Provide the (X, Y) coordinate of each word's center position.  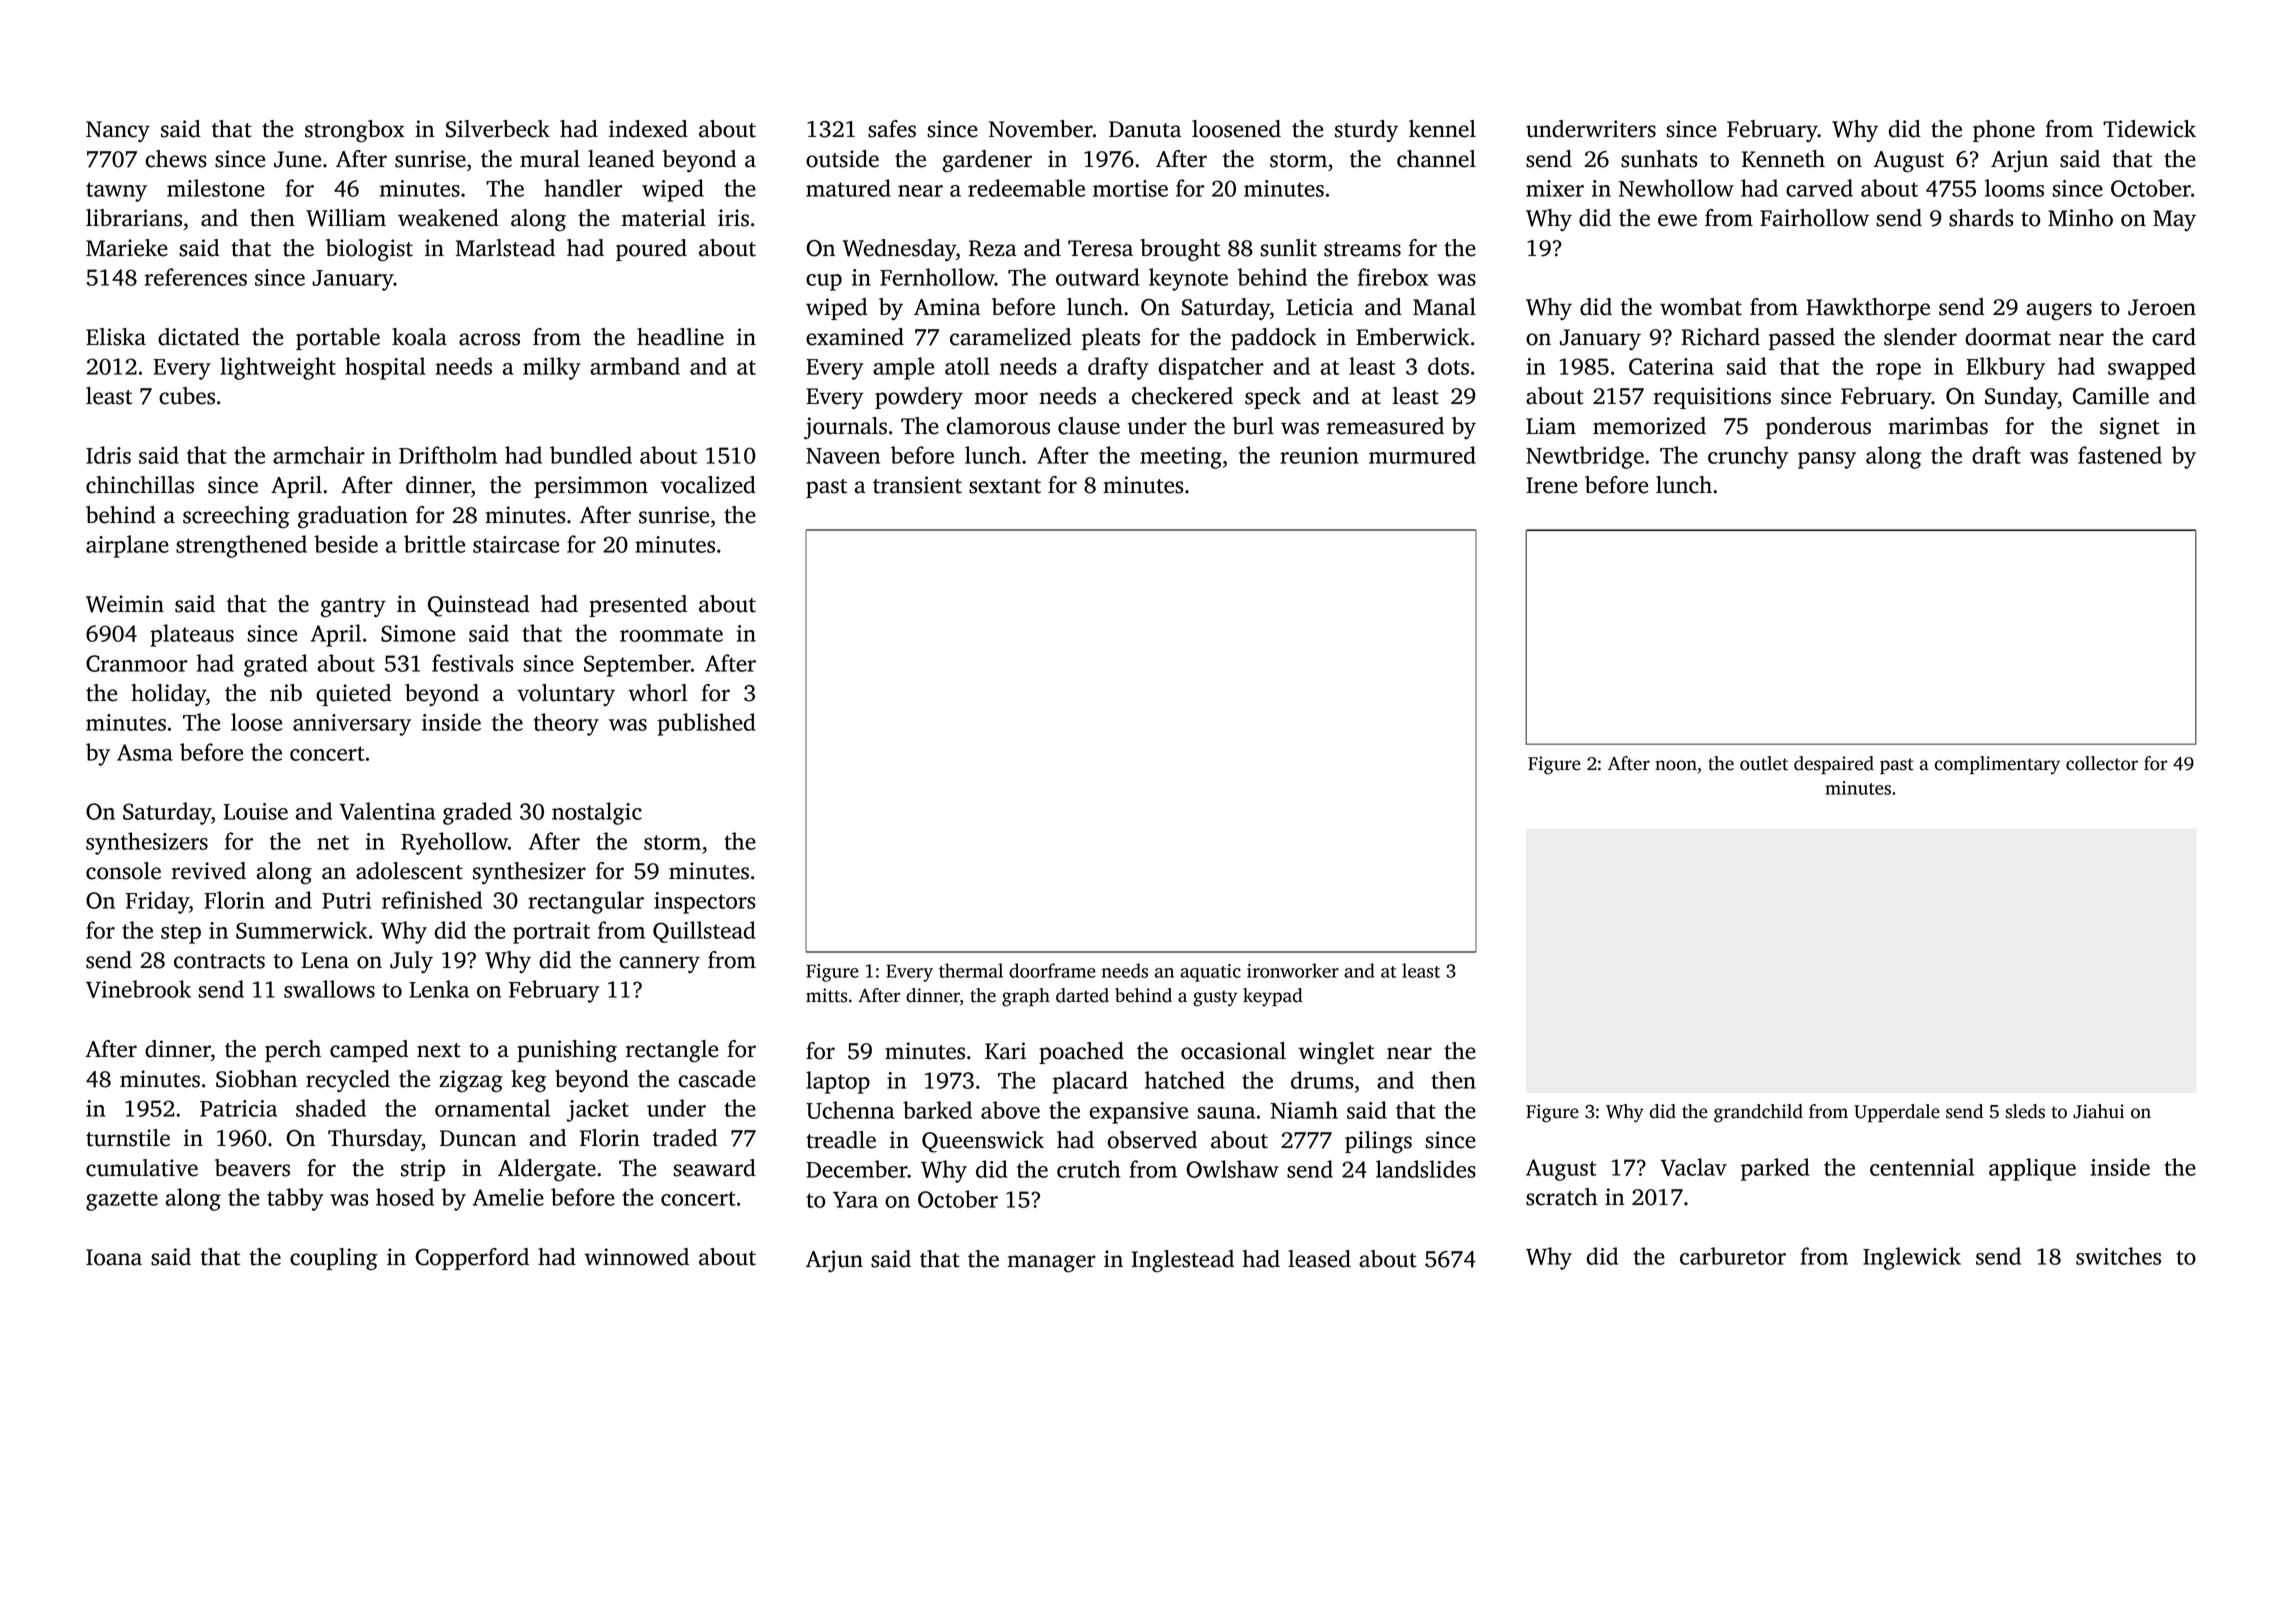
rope (1898, 371)
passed (1802, 339)
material (664, 218)
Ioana (114, 1257)
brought (1180, 250)
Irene (1551, 485)
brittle (434, 544)
